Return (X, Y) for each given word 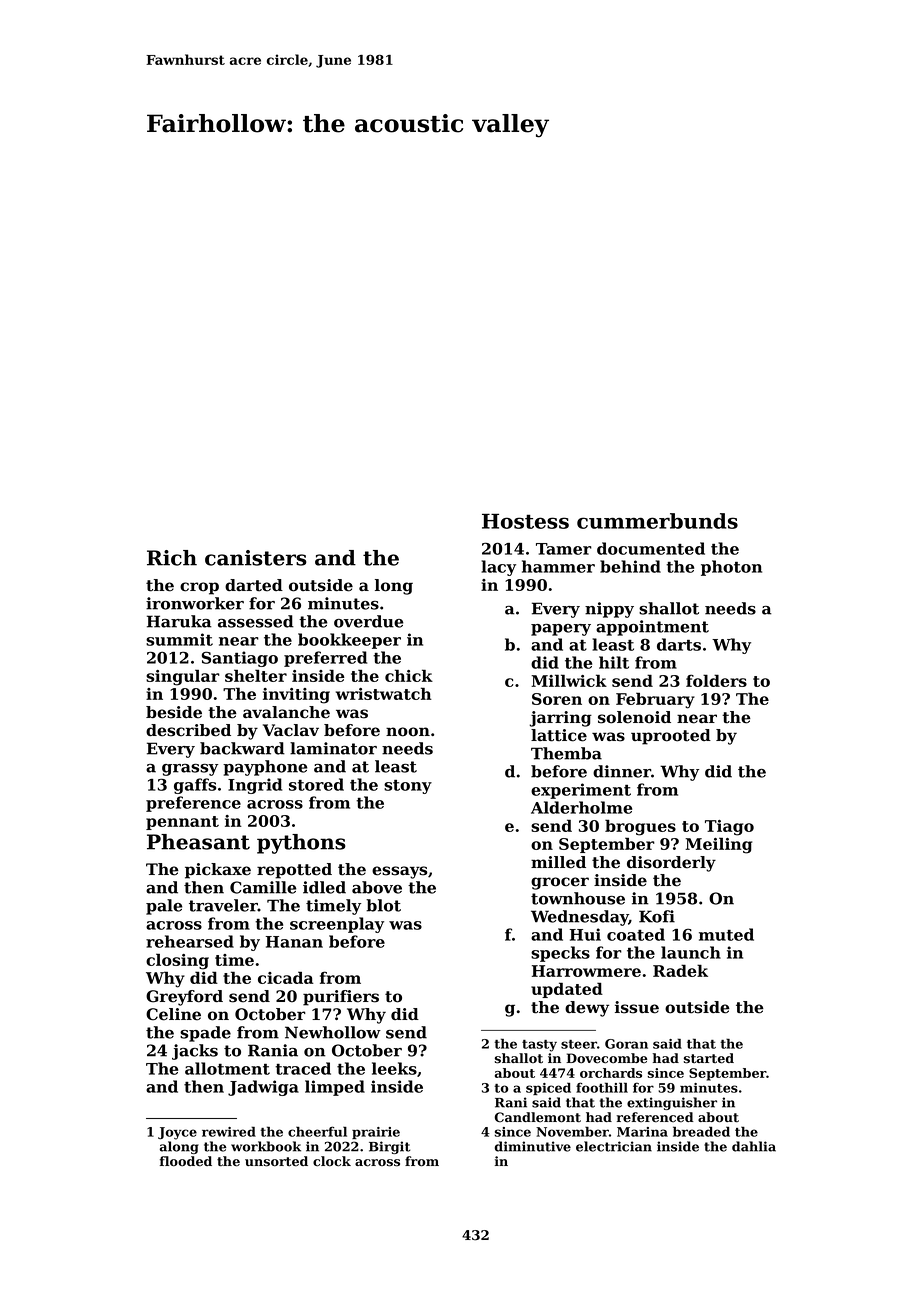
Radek (680, 970)
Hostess (525, 521)
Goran (626, 1044)
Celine (173, 1014)
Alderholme (581, 807)
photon (731, 568)
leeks (394, 1068)
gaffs (195, 786)
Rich (172, 558)
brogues (640, 827)
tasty (539, 1046)
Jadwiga (263, 1088)
